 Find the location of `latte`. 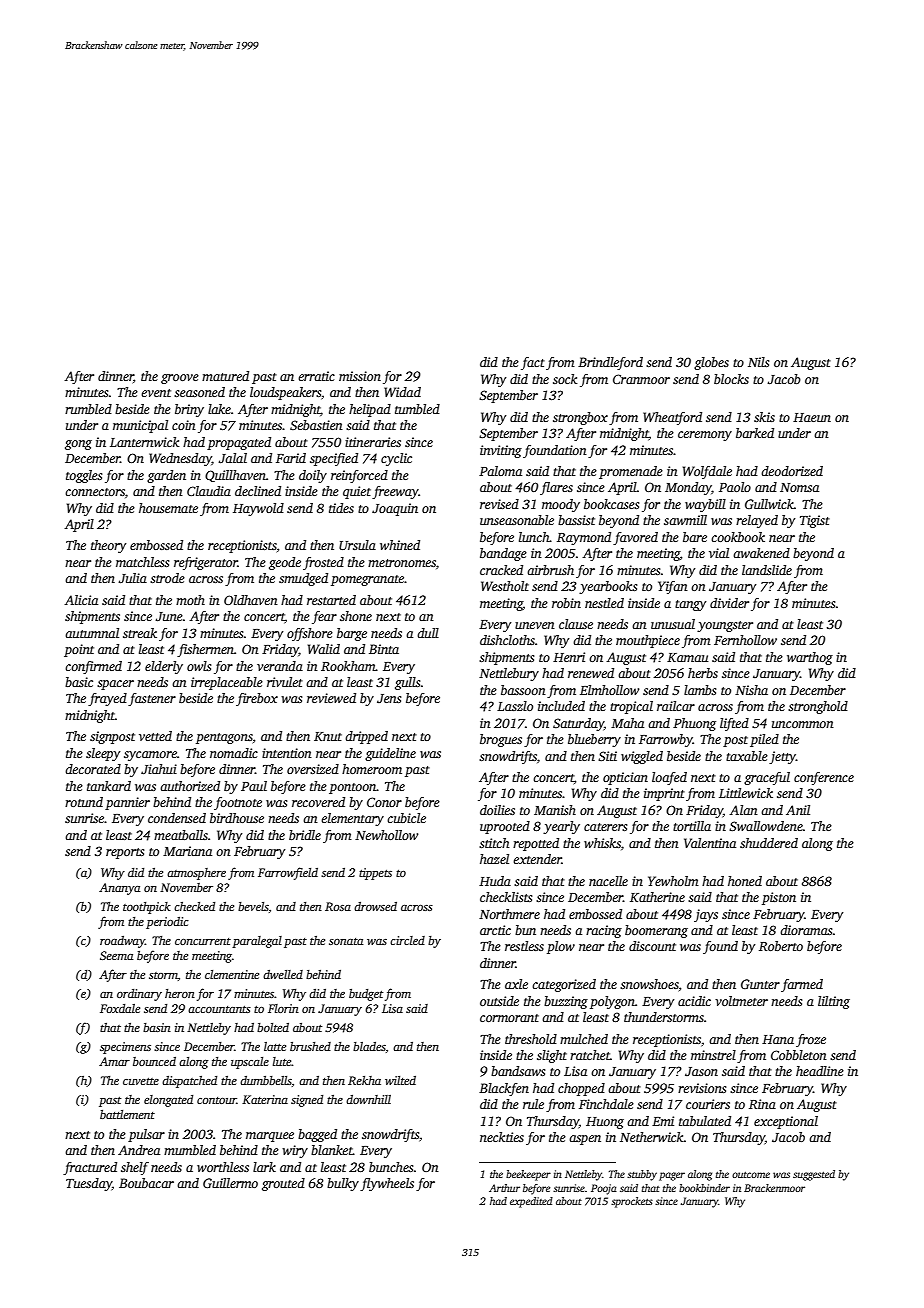

latte is located at coordinates (275, 1046).
